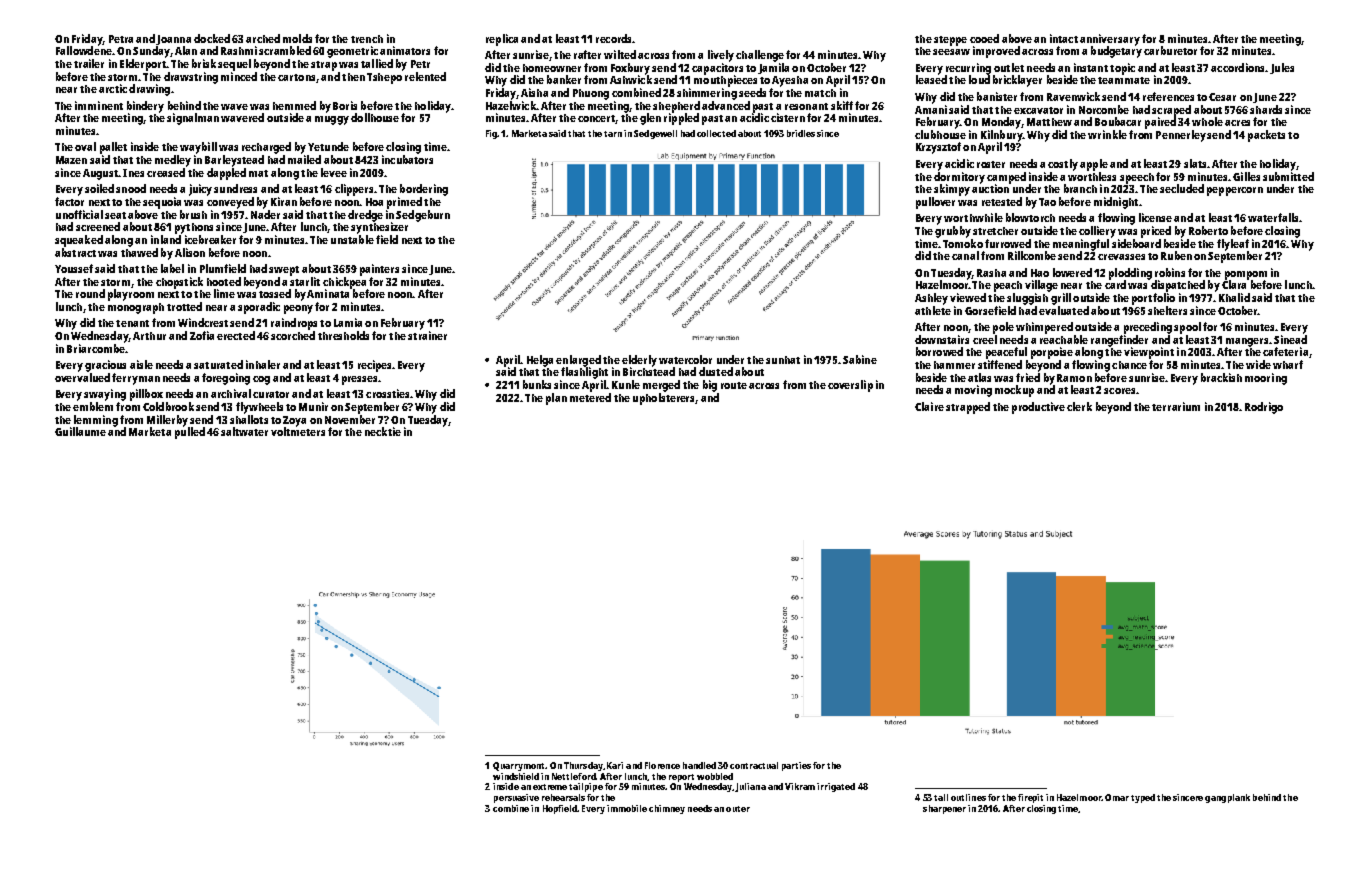 The height and width of the document is (887, 1372). I want to click on grill, so click(1061, 299).
